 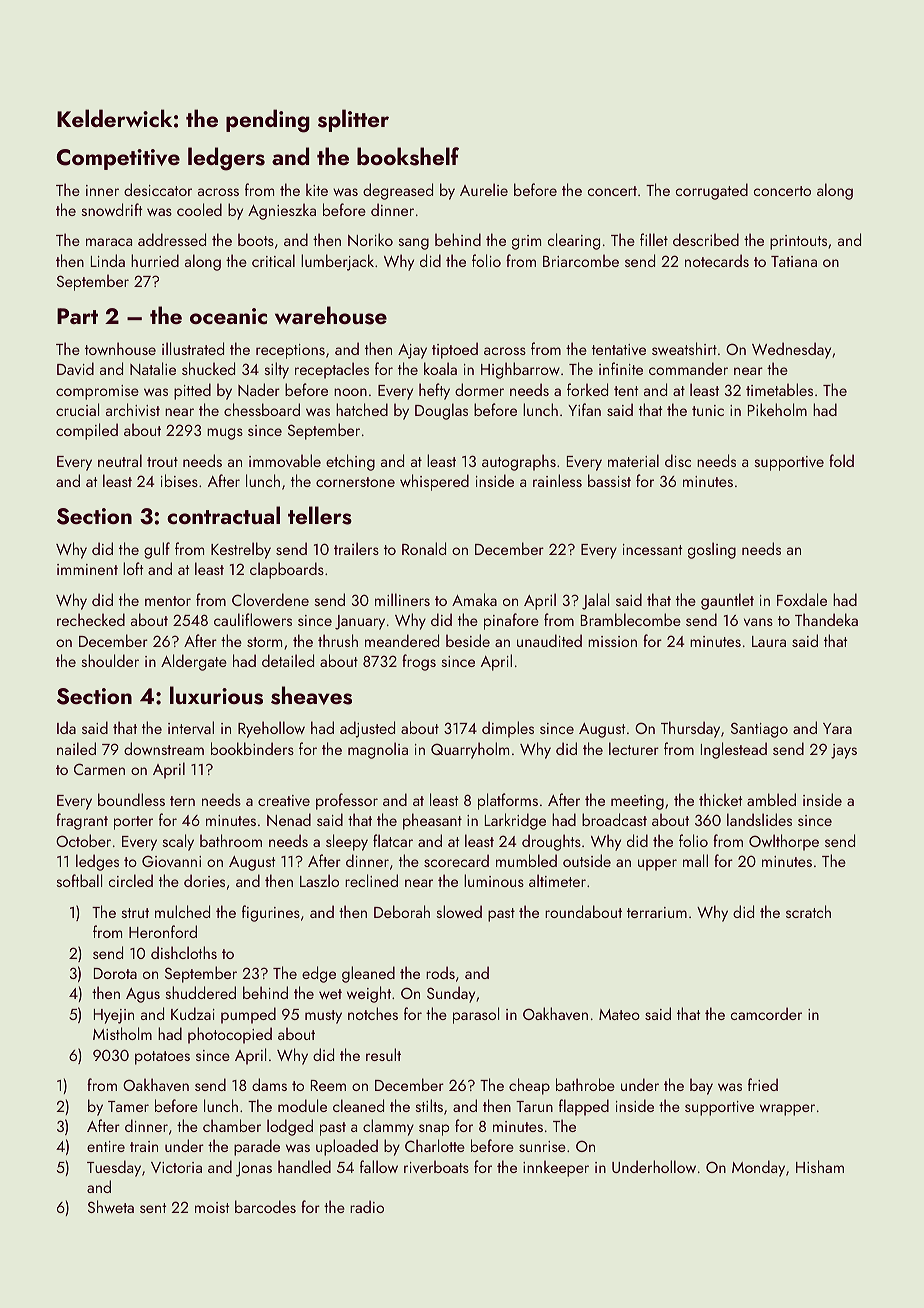 I want to click on Owlthorpe, so click(x=784, y=842).
